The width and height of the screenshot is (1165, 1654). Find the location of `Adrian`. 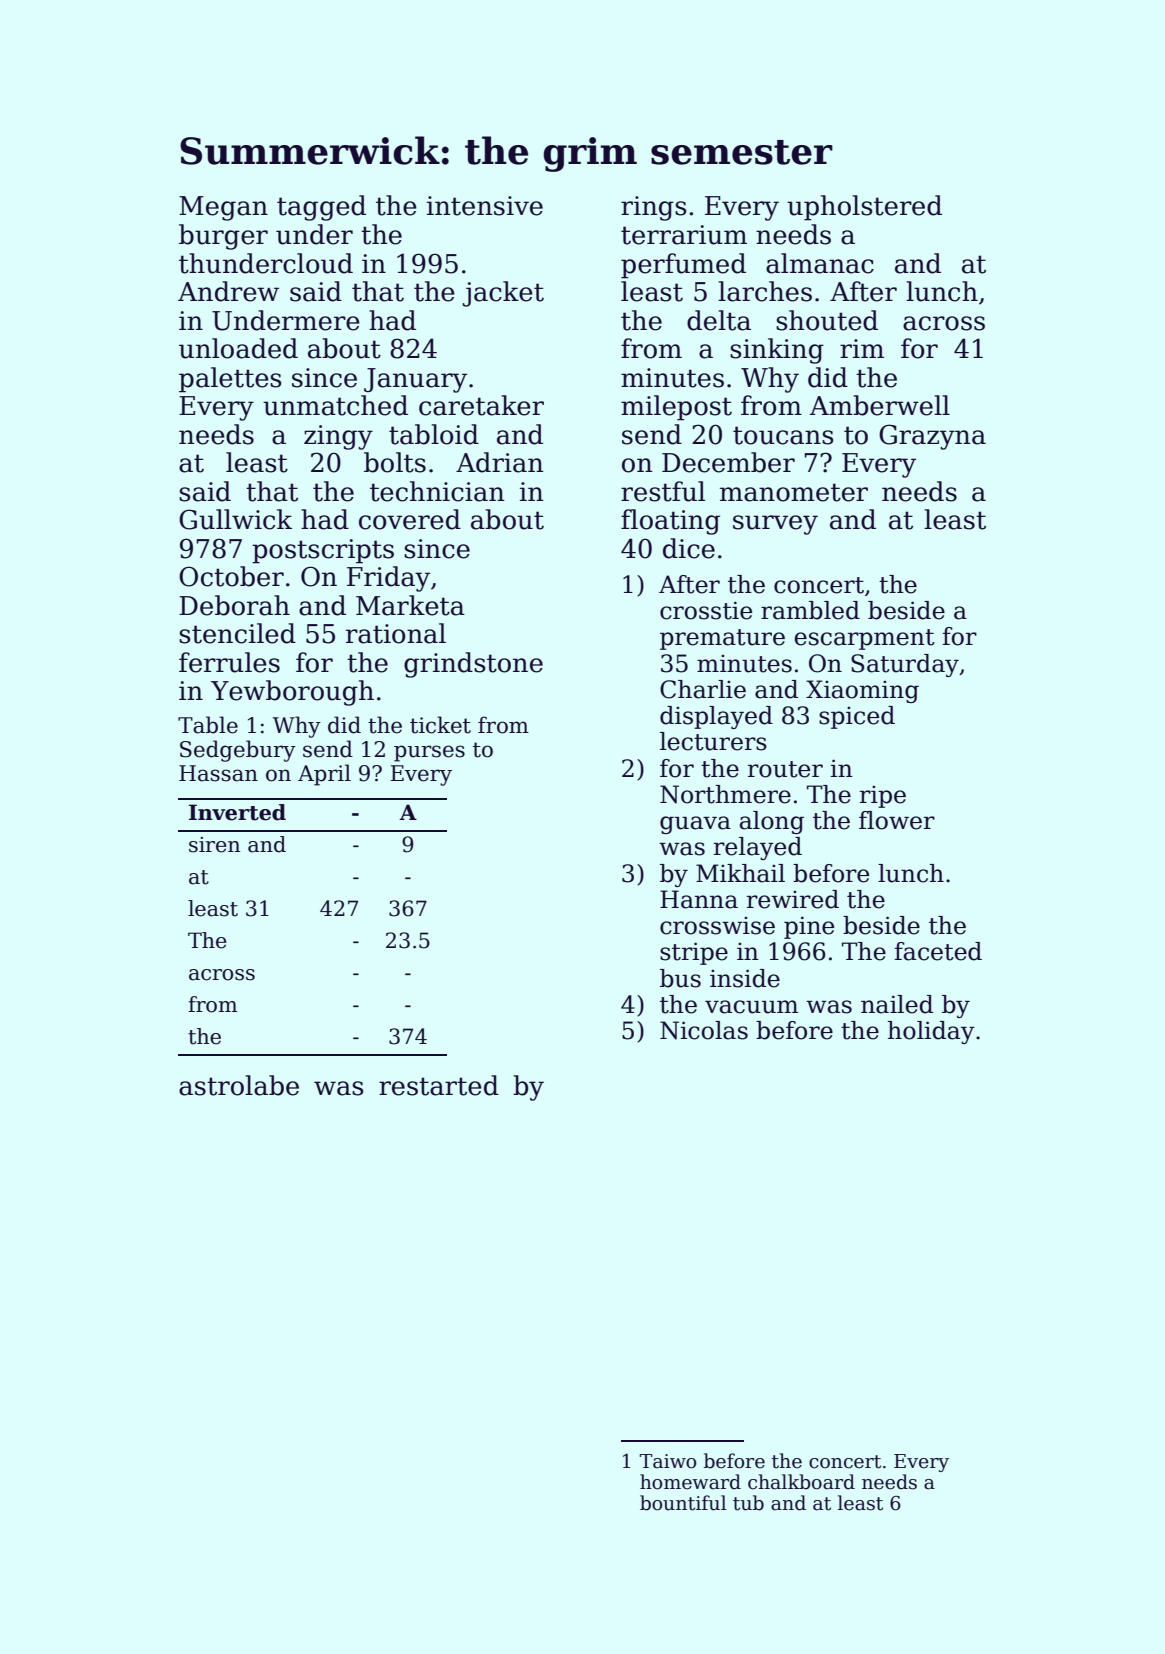

Adrian is located at coordinates (500, 462).
